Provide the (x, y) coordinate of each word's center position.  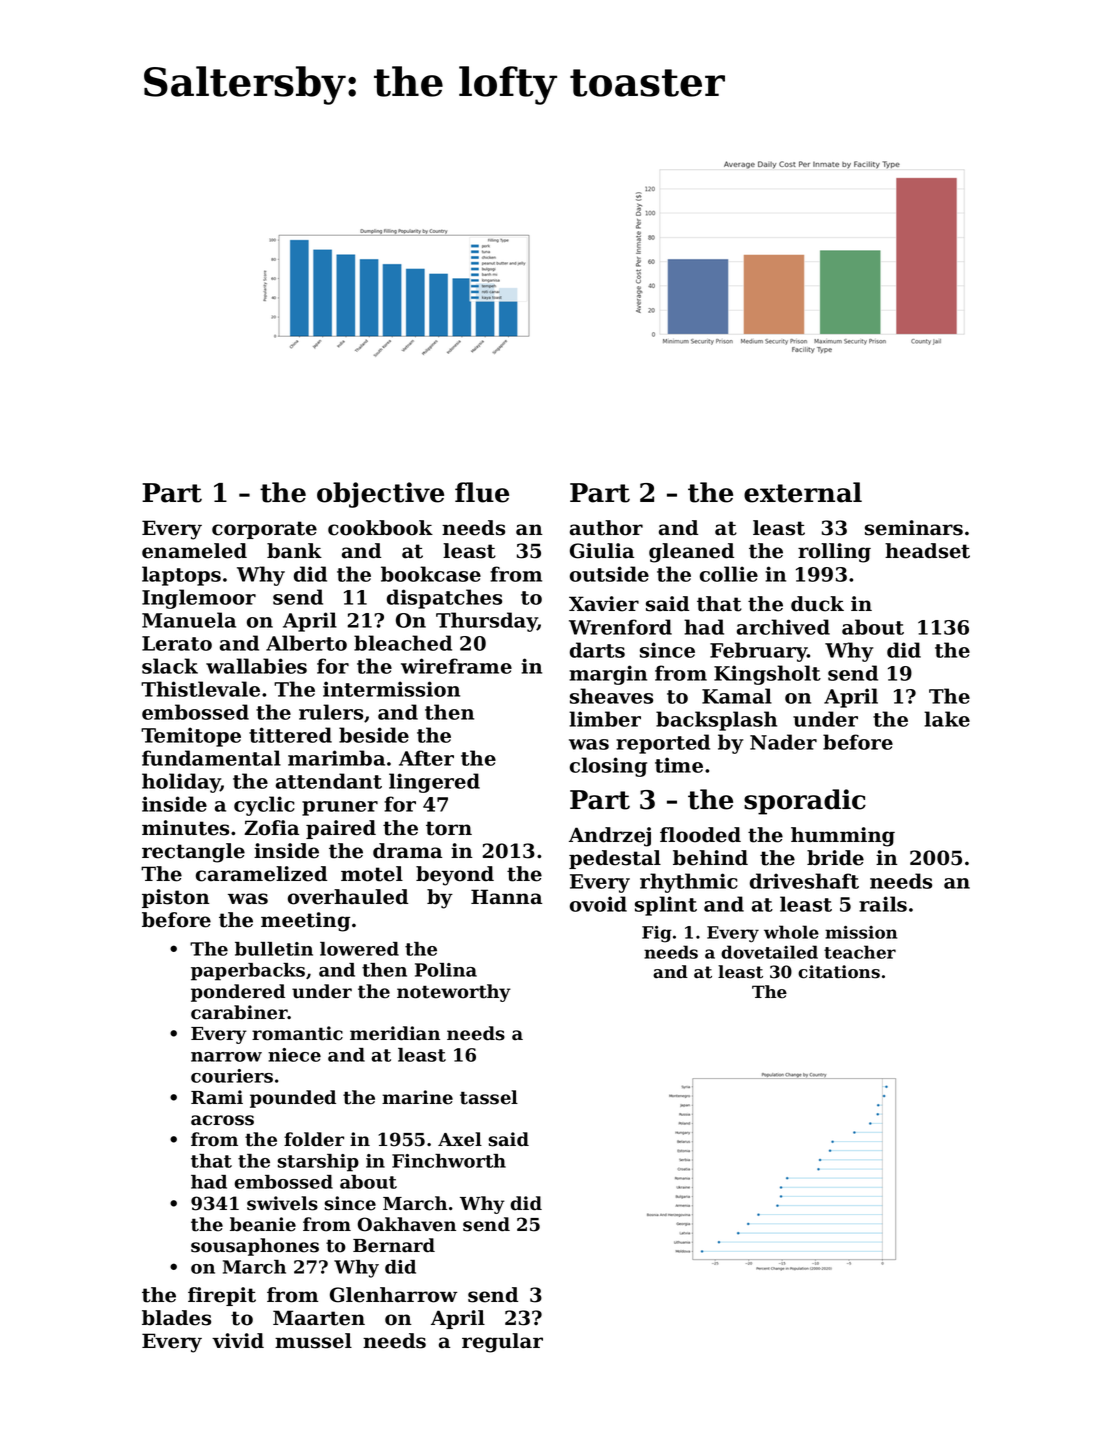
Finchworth (449, 1161)
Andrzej (610, 837)
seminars (914, 528)
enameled (194, 551)
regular (502, 1343)
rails (883, 904)
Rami (217, 1097)
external (803, 492)
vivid (238, 1341)
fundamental (211, 758)
